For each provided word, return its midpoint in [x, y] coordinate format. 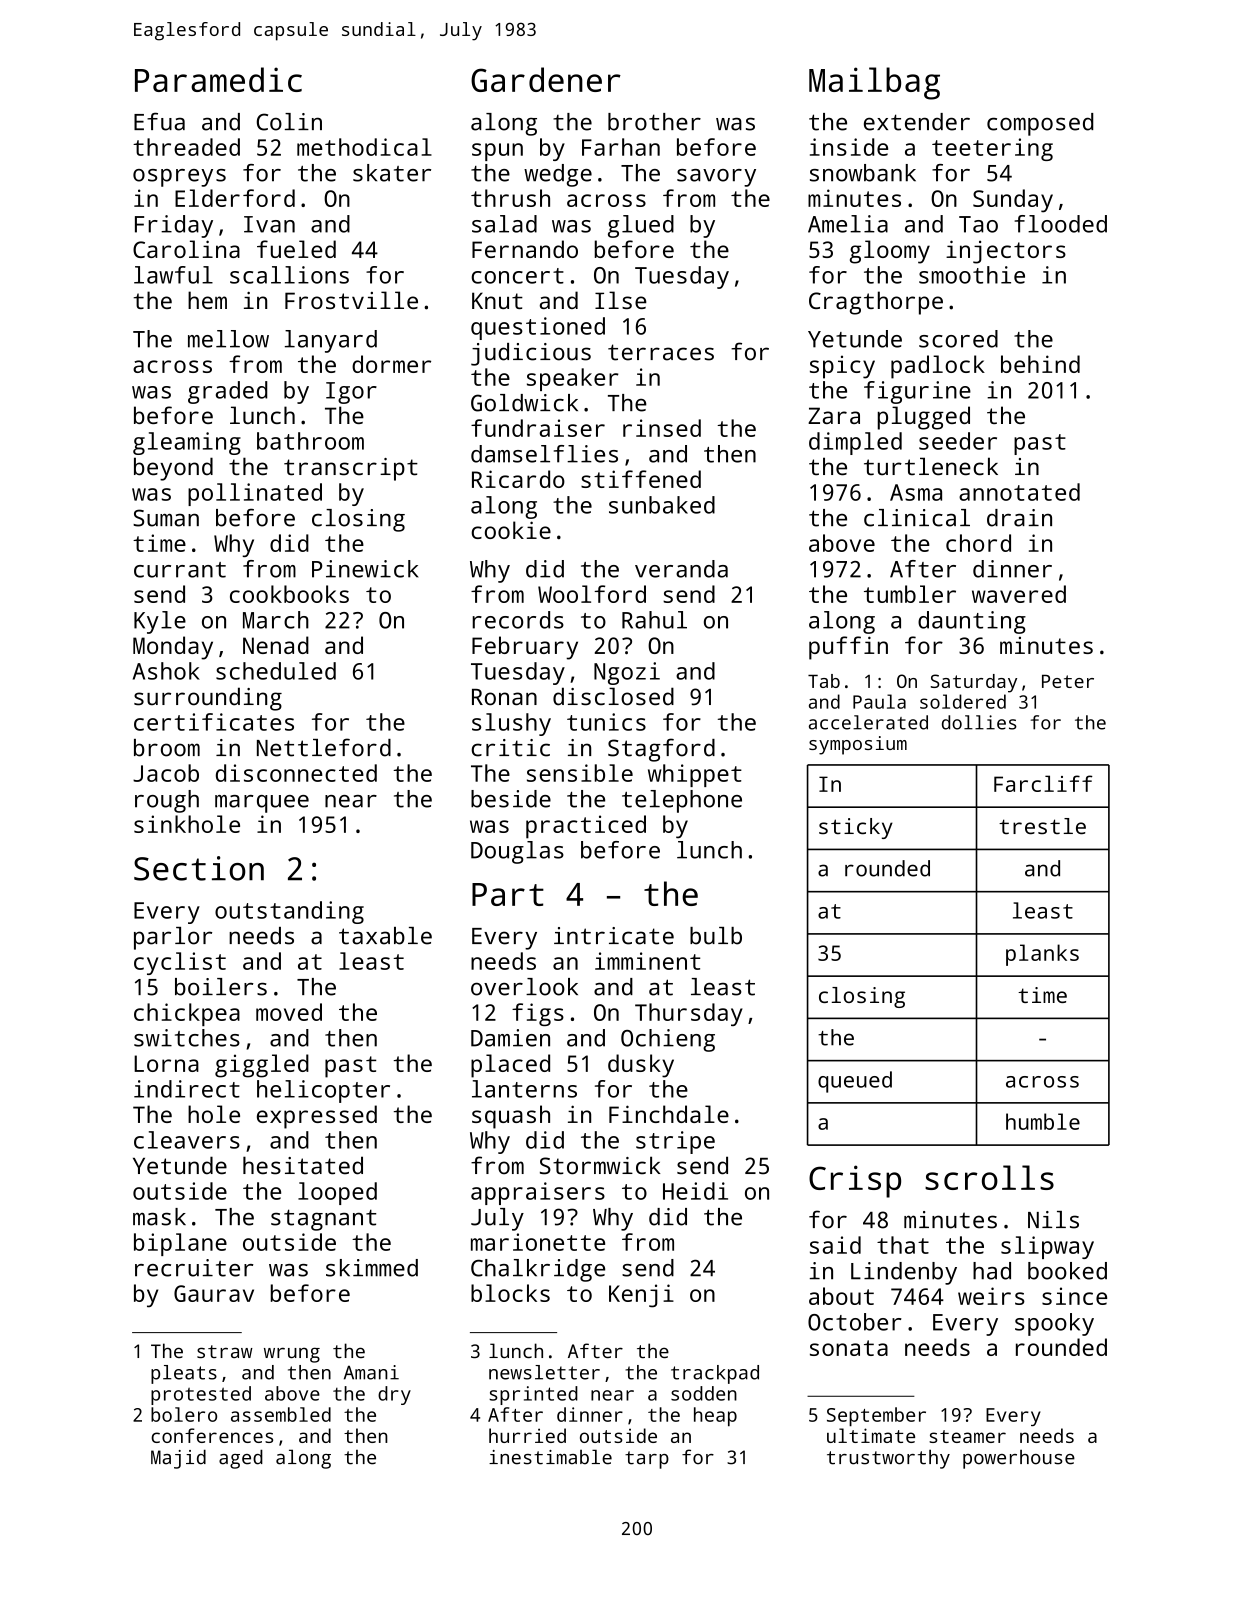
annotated [1019, 492]
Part [508, 894]
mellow [228, 339]
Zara [834, 415]
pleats [184, 1374]
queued [855, 1082]
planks [1042, 955]
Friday [174, 226]
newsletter [544, 1372]
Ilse [621, 300]
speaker [573, 379]
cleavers [187, 1140]
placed [510, 1066]
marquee [262, 804]
